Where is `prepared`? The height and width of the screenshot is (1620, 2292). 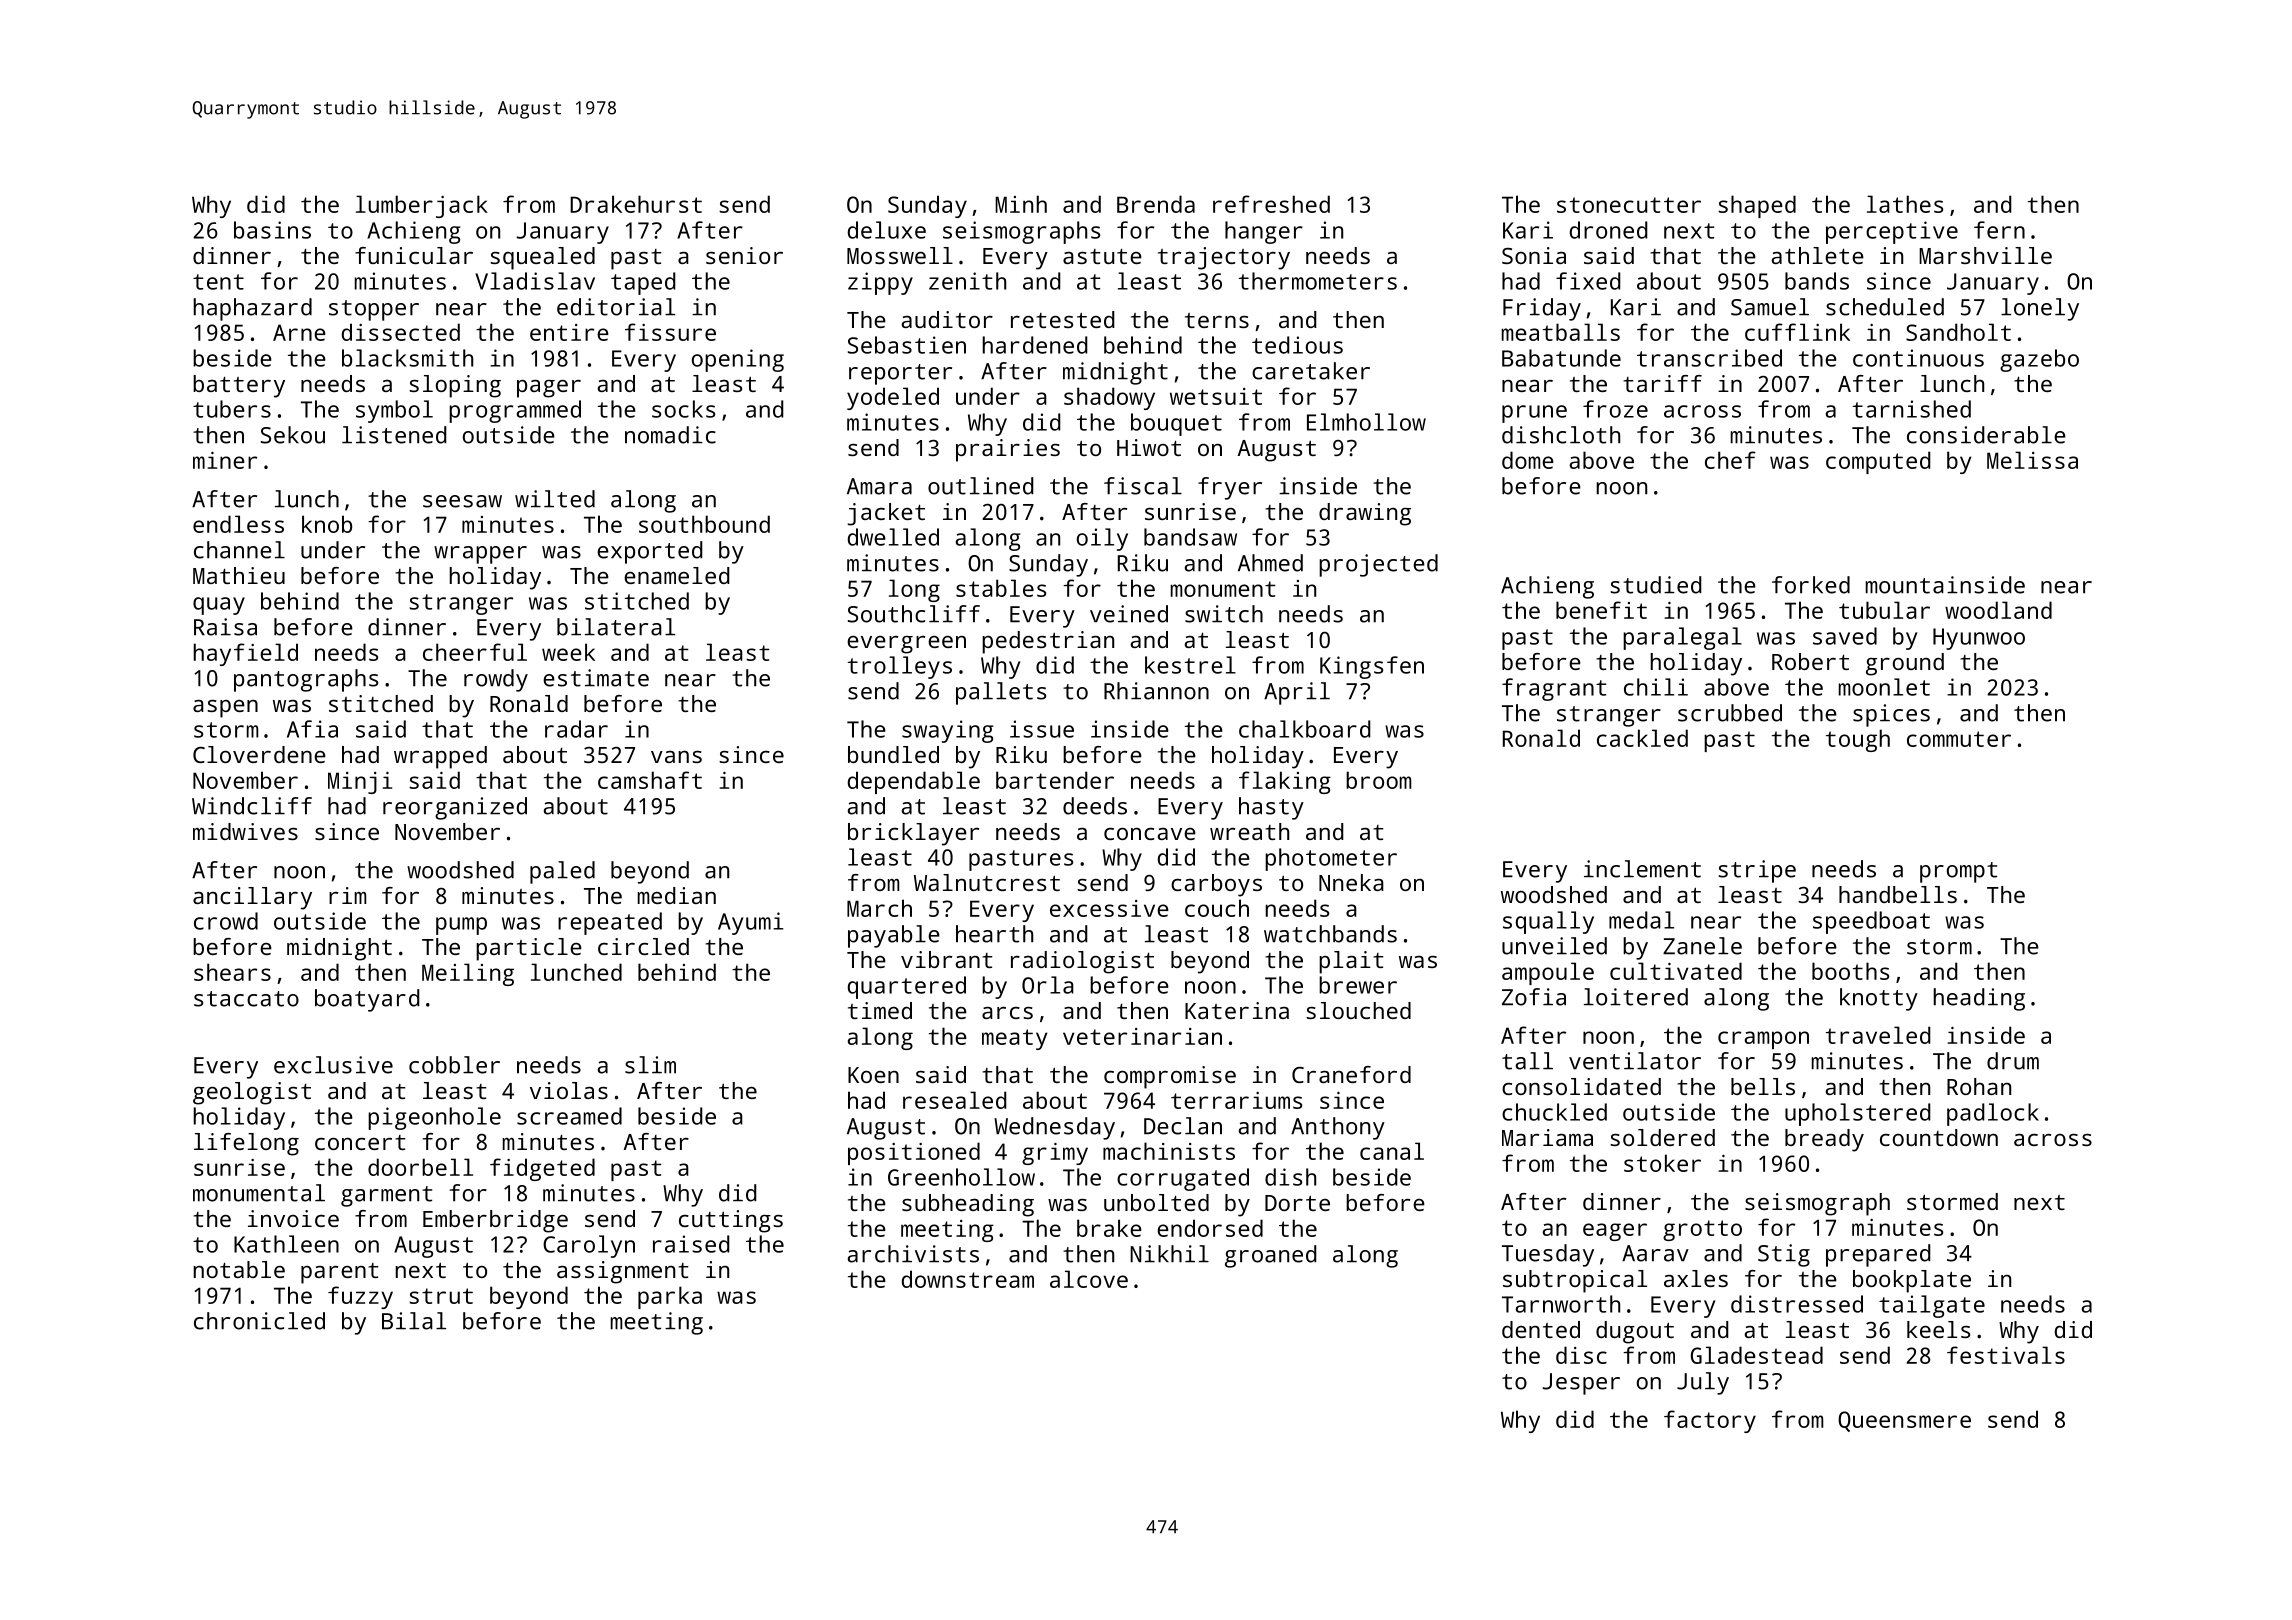
prepared is located at coordinates (1878, 1255).
